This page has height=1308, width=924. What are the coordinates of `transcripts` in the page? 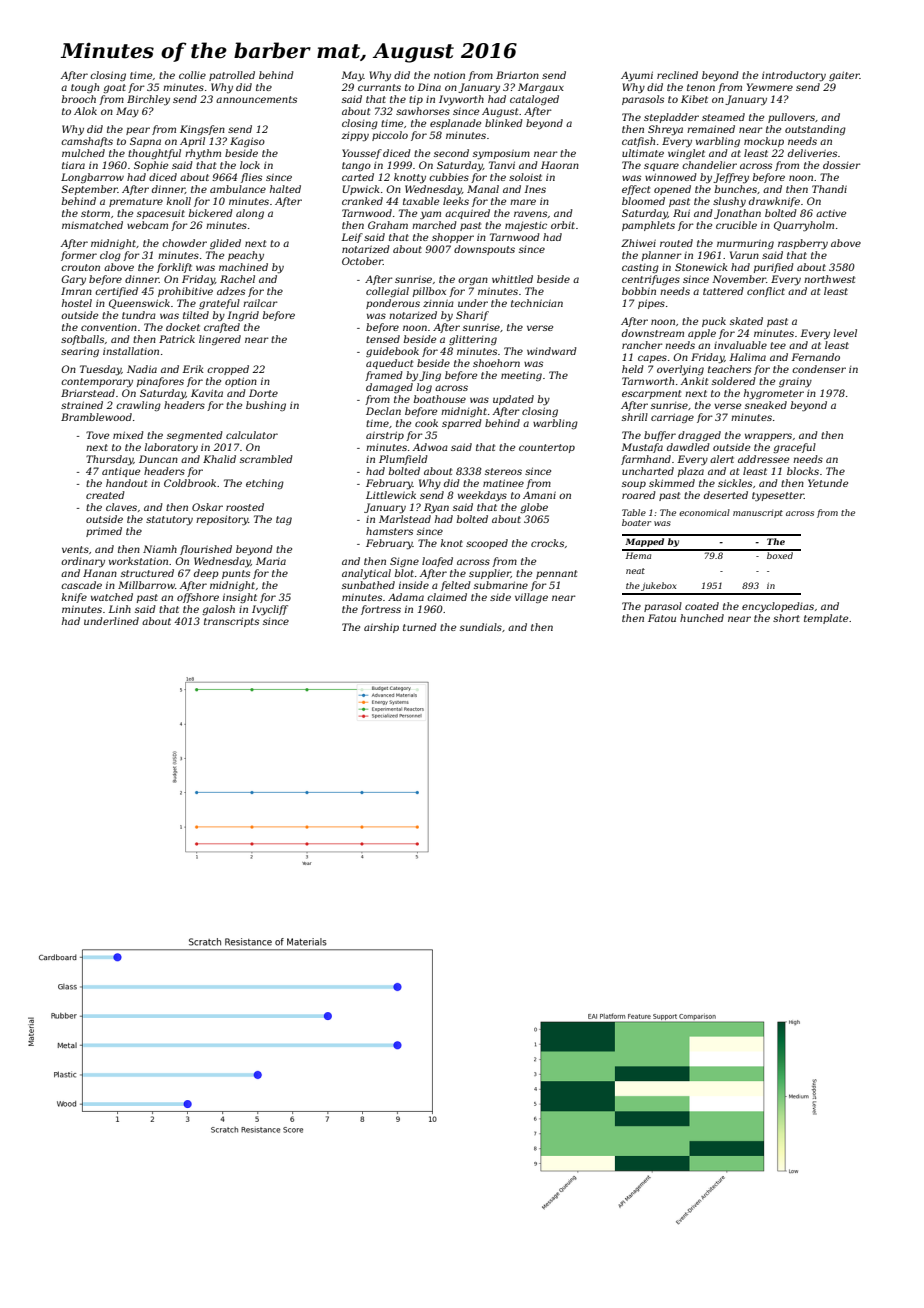 It's located at (231, 622).
